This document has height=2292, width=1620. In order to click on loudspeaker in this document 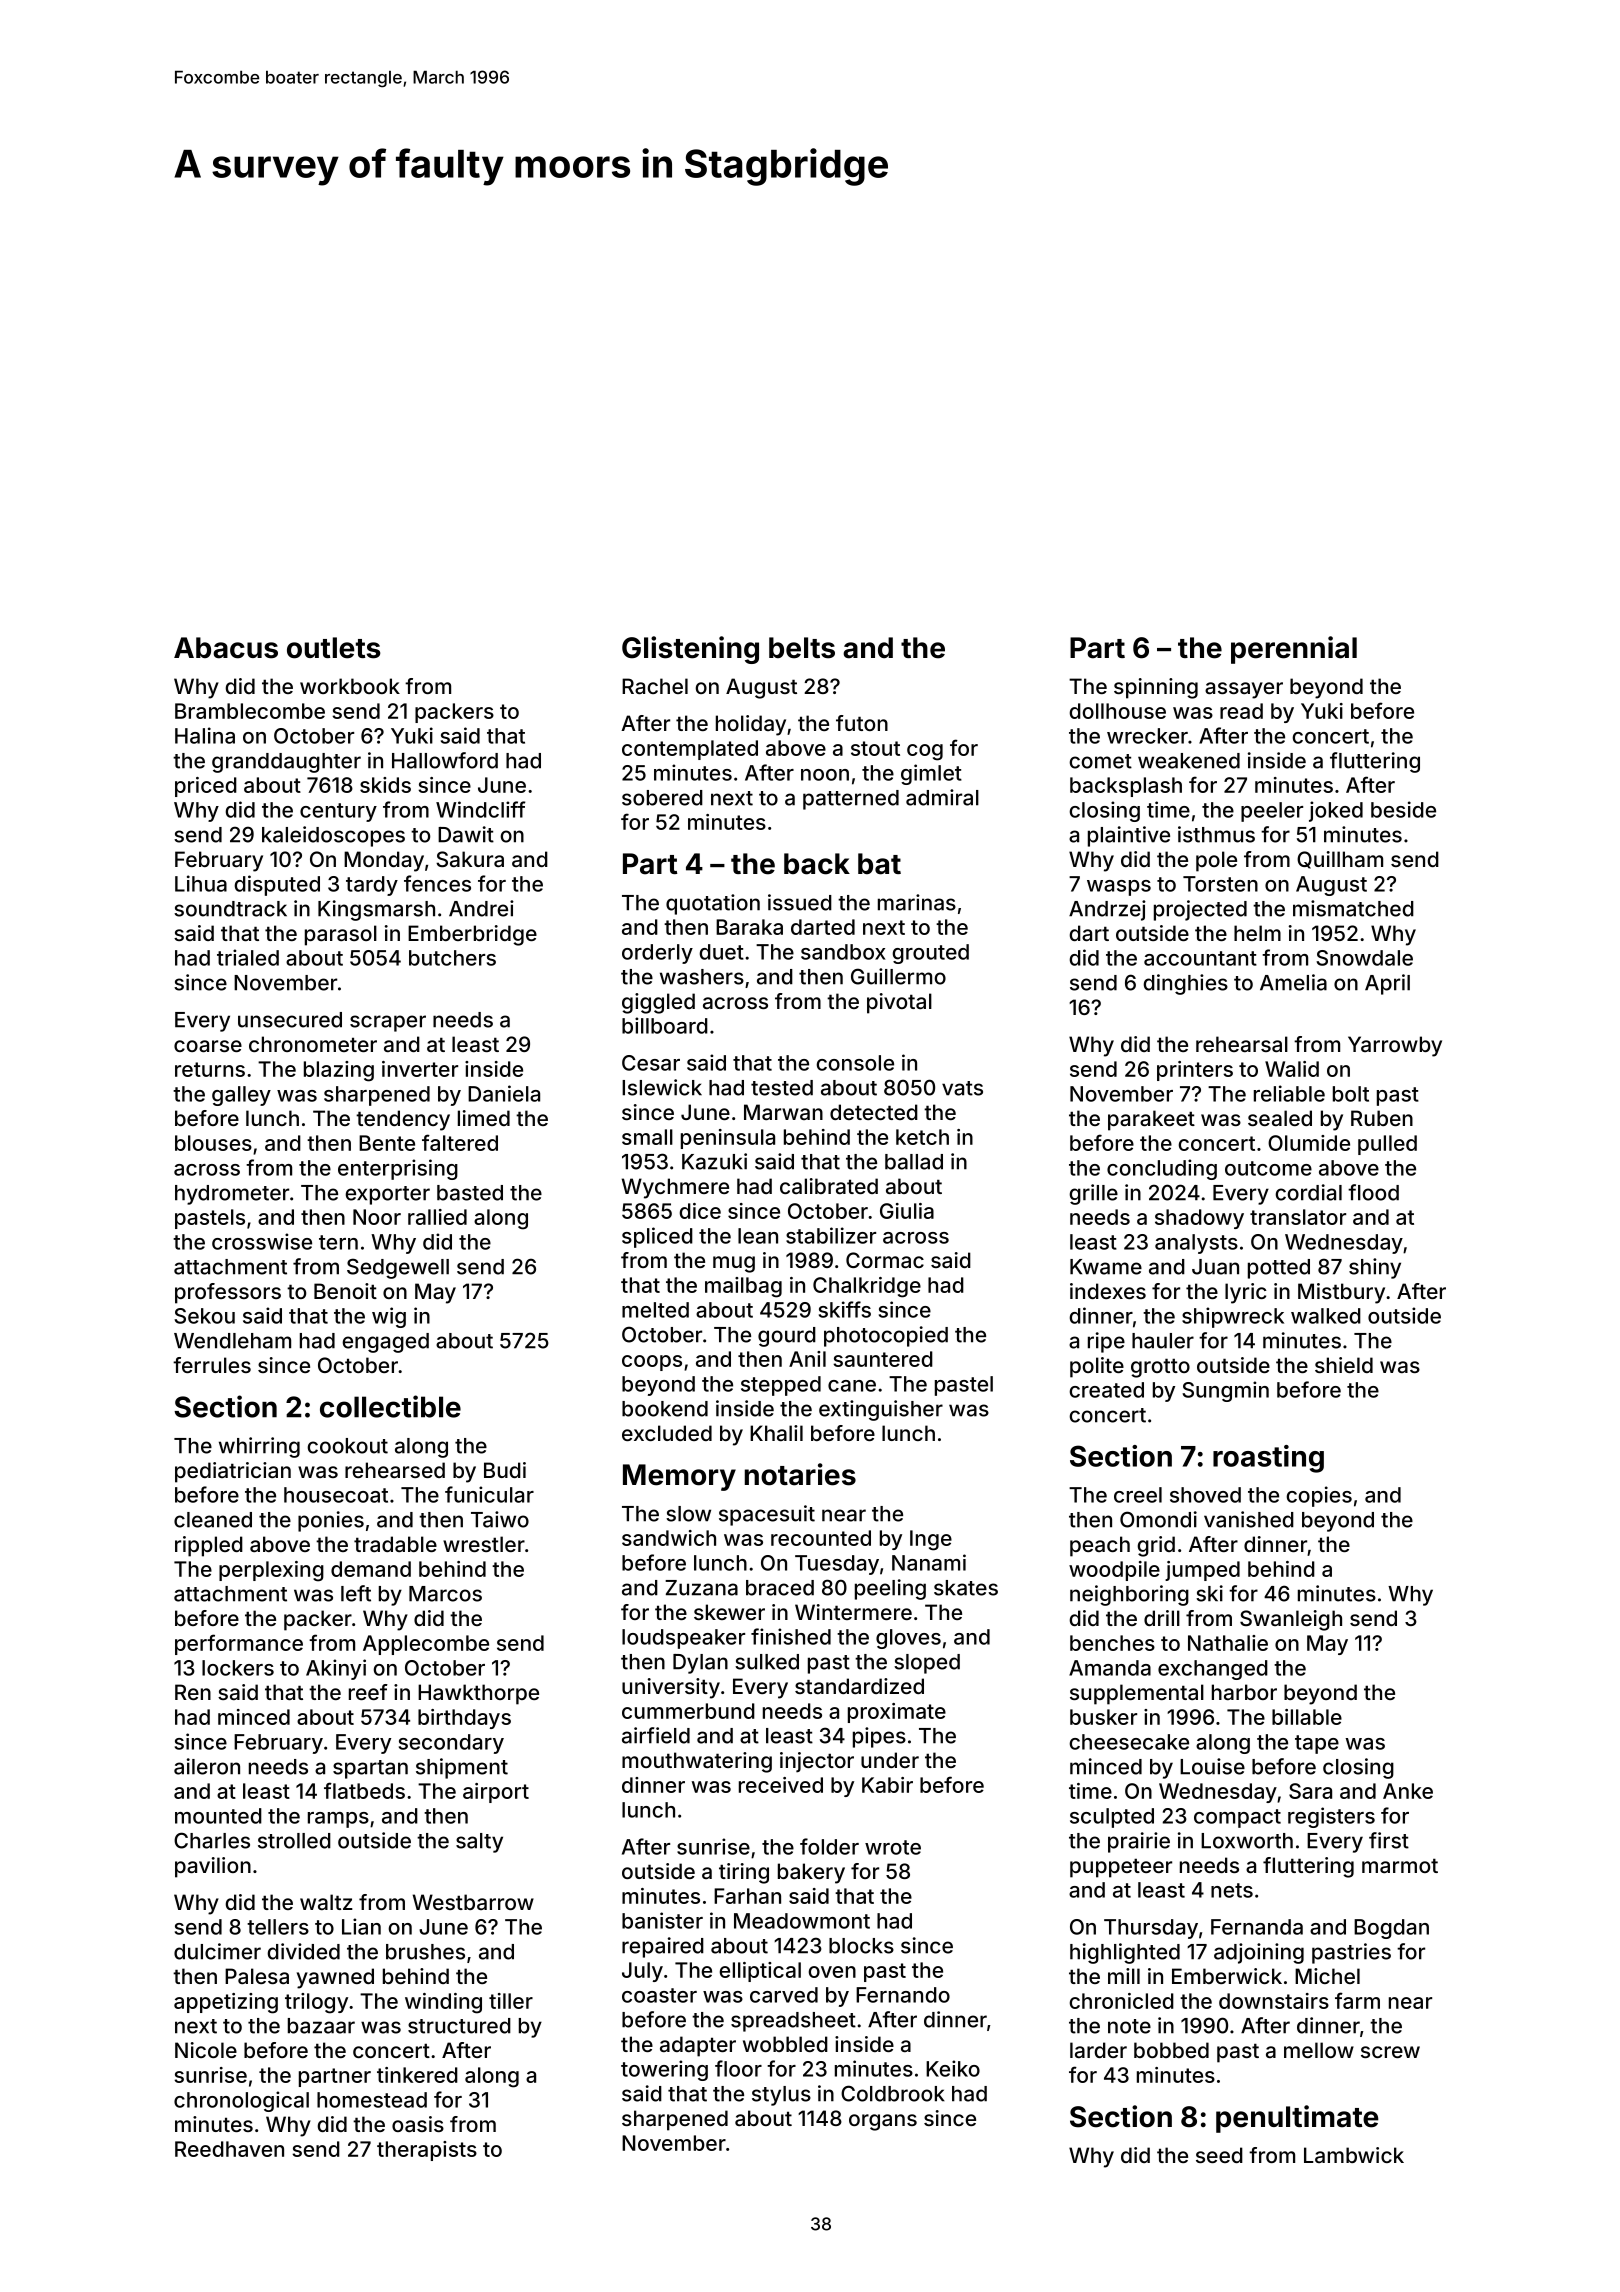, I will do `click(683, 1639)`.
